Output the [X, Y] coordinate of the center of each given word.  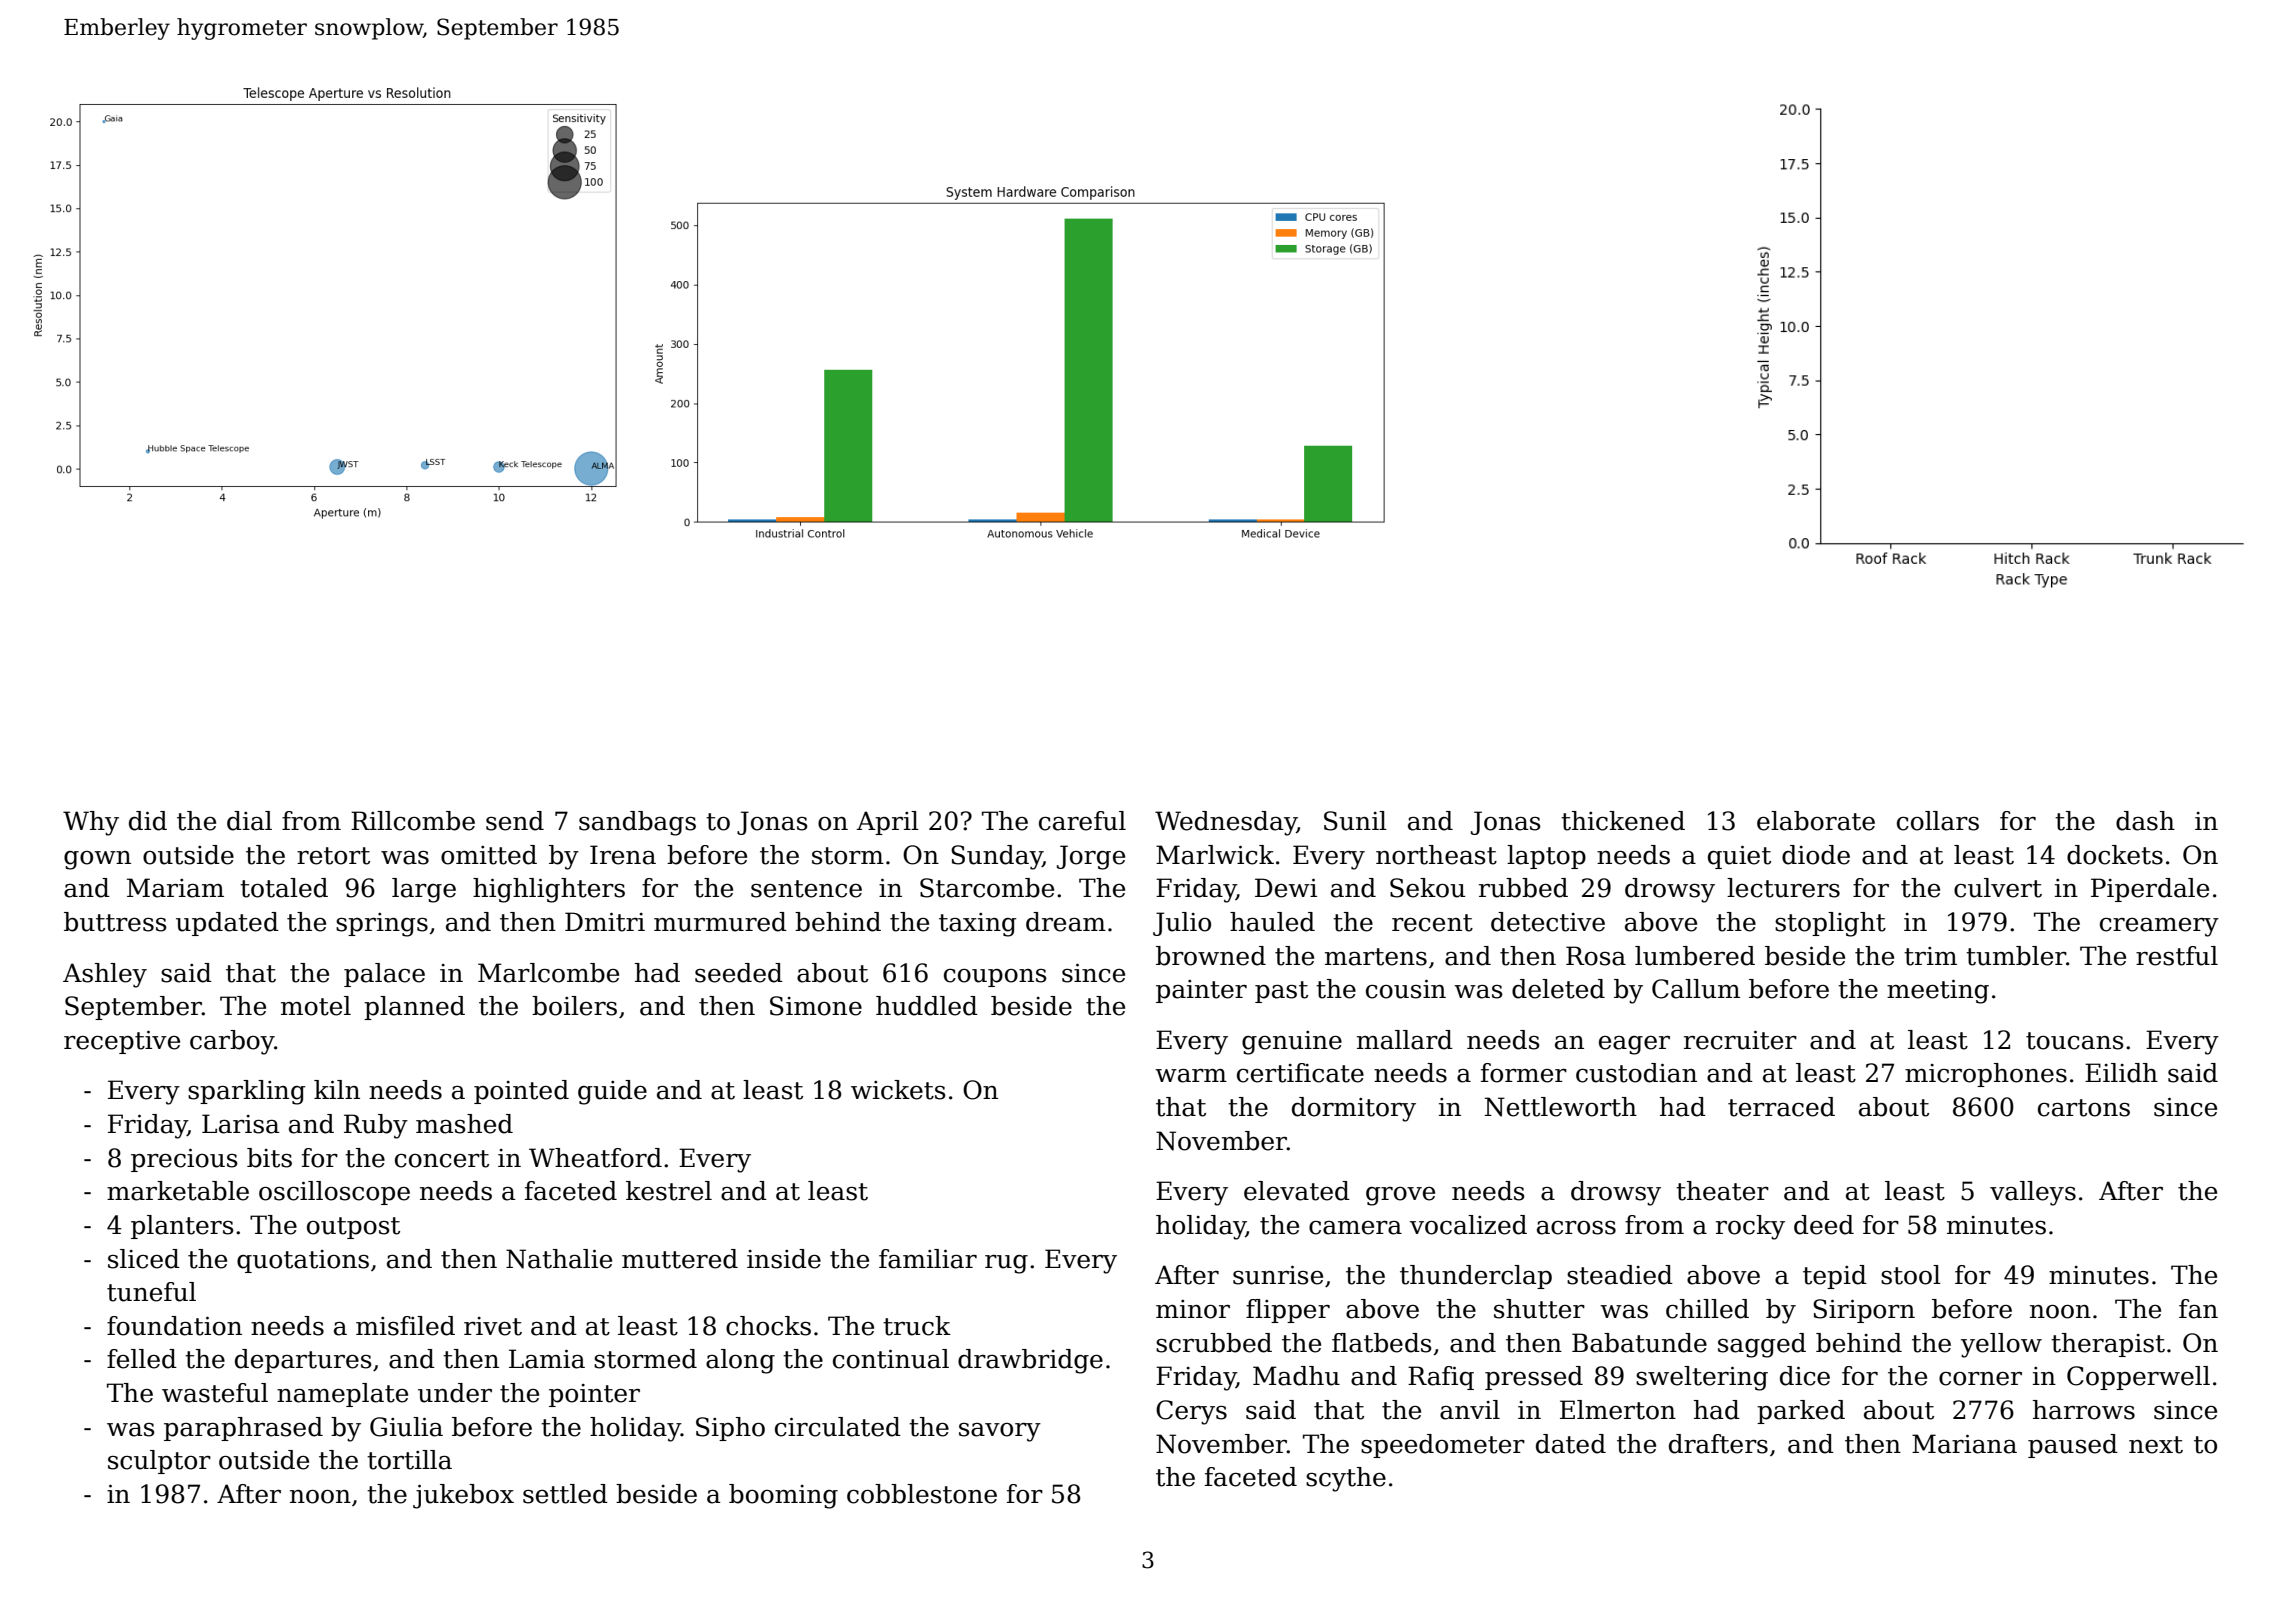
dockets [2115, 855]
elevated [1297, 1191]
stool [1911, 1275]
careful [1082, 821]
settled [565, 1494]
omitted [489, 855]
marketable [178, 1191]
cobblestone [922, 1494]
